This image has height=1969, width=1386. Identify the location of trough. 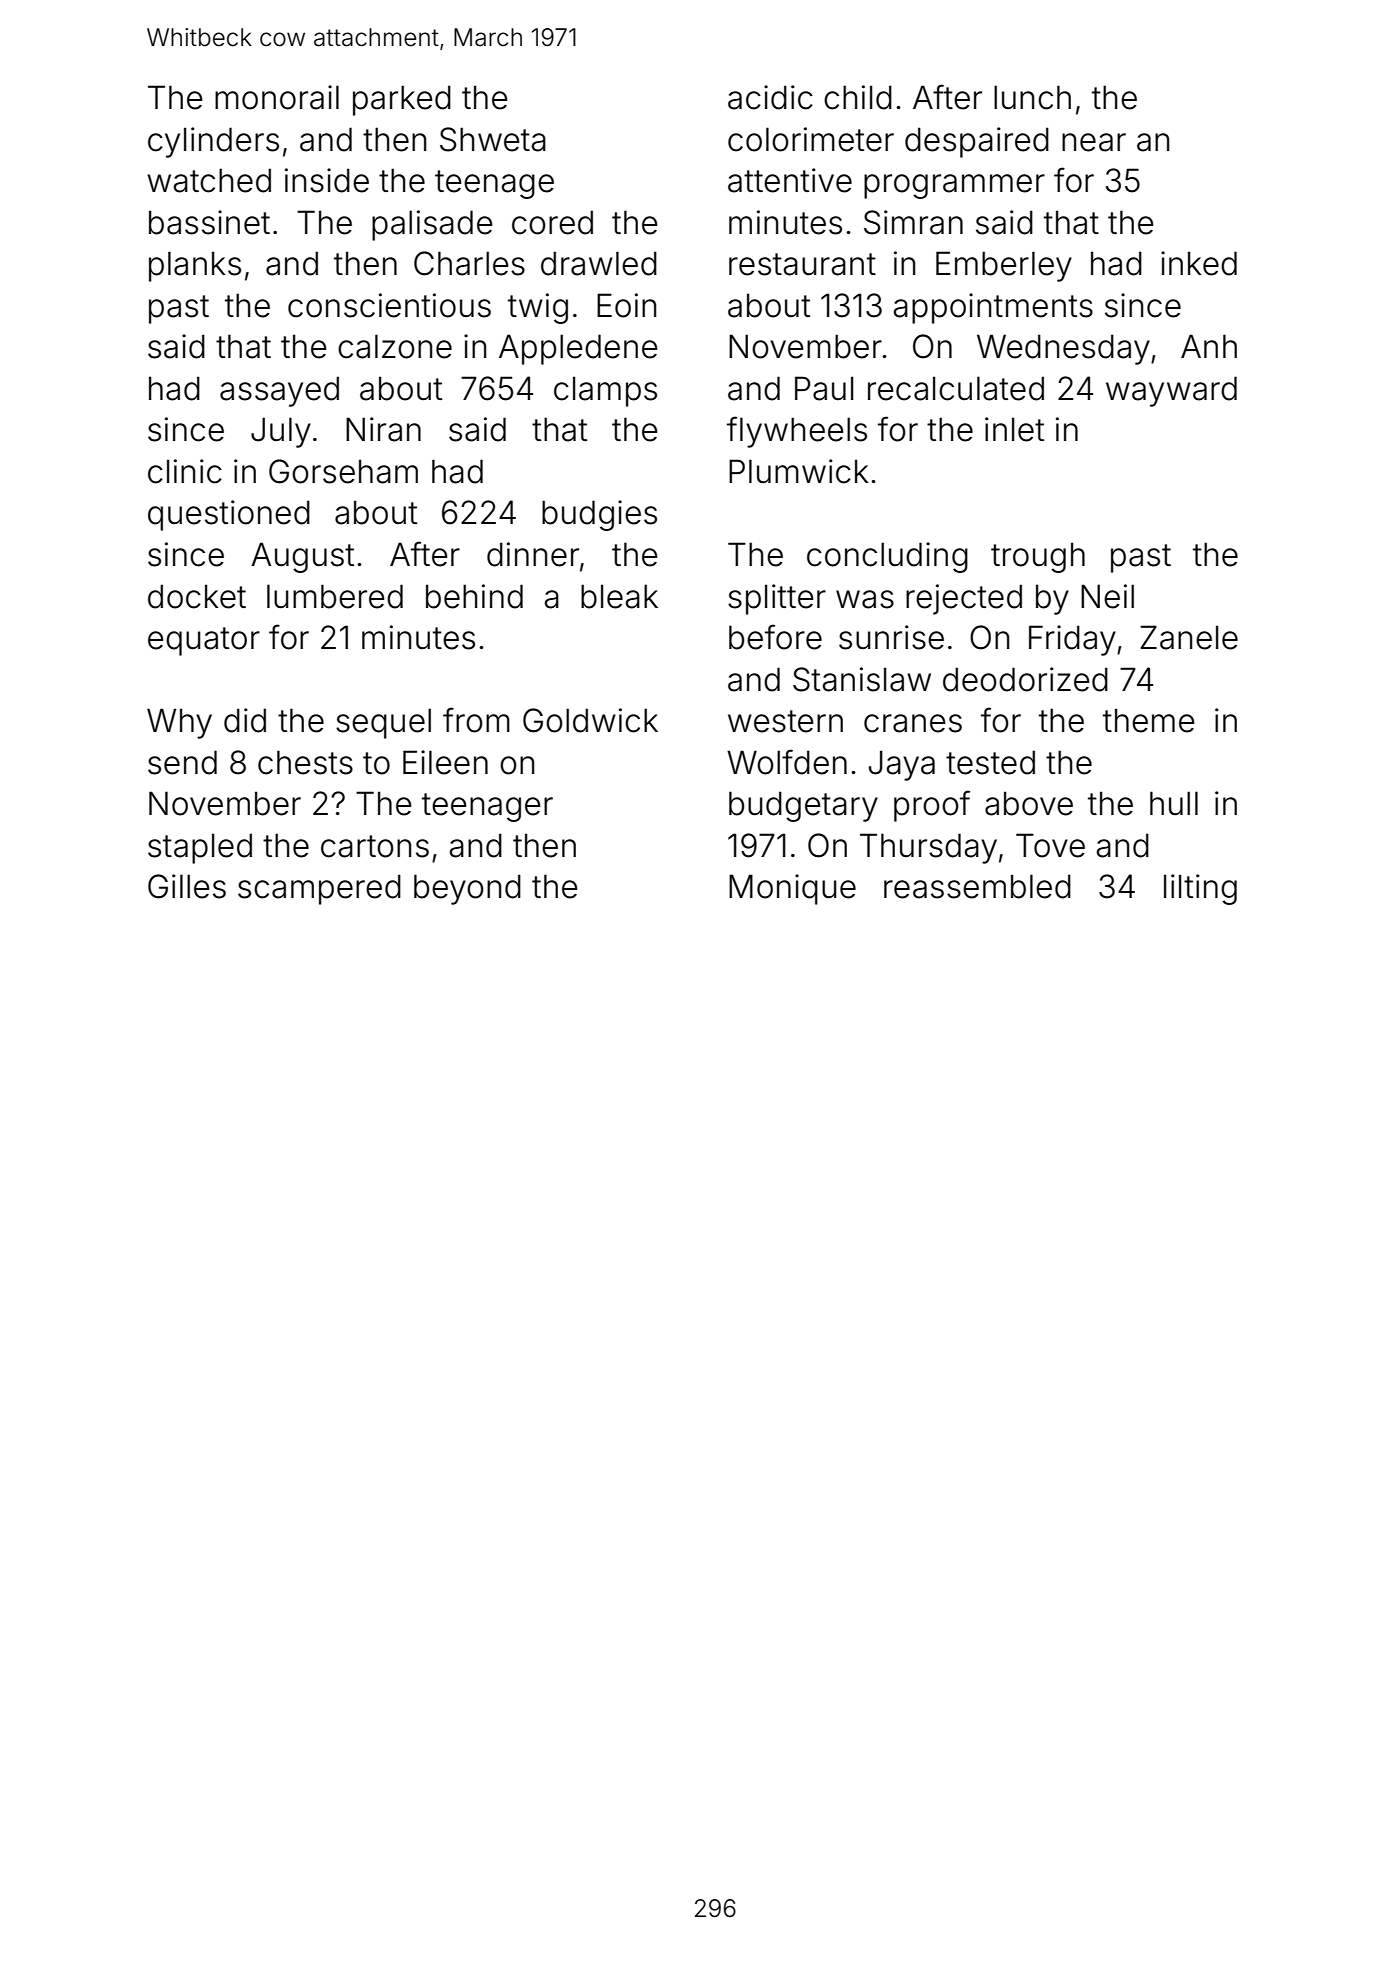
(1038, 557).
